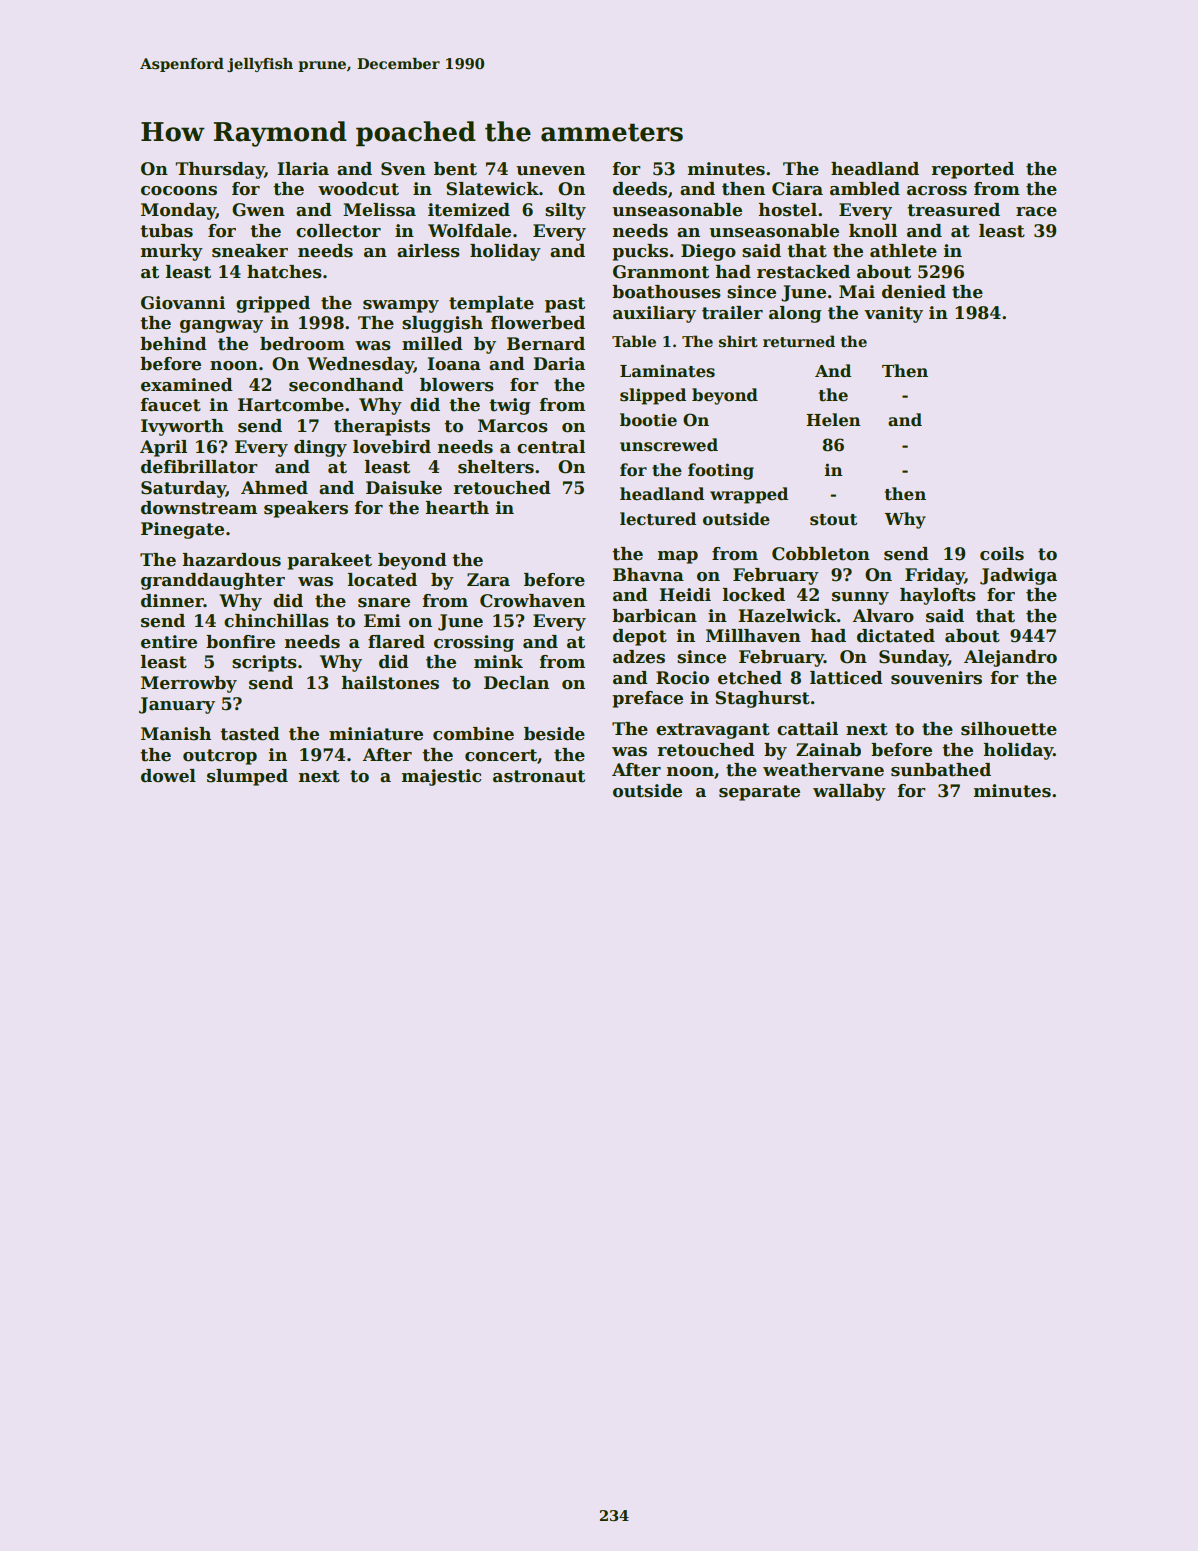 The image size is (1198, 1551). Describe the element at coordinates (640, 189) in the screenshot. I see `deeds` at that location.
